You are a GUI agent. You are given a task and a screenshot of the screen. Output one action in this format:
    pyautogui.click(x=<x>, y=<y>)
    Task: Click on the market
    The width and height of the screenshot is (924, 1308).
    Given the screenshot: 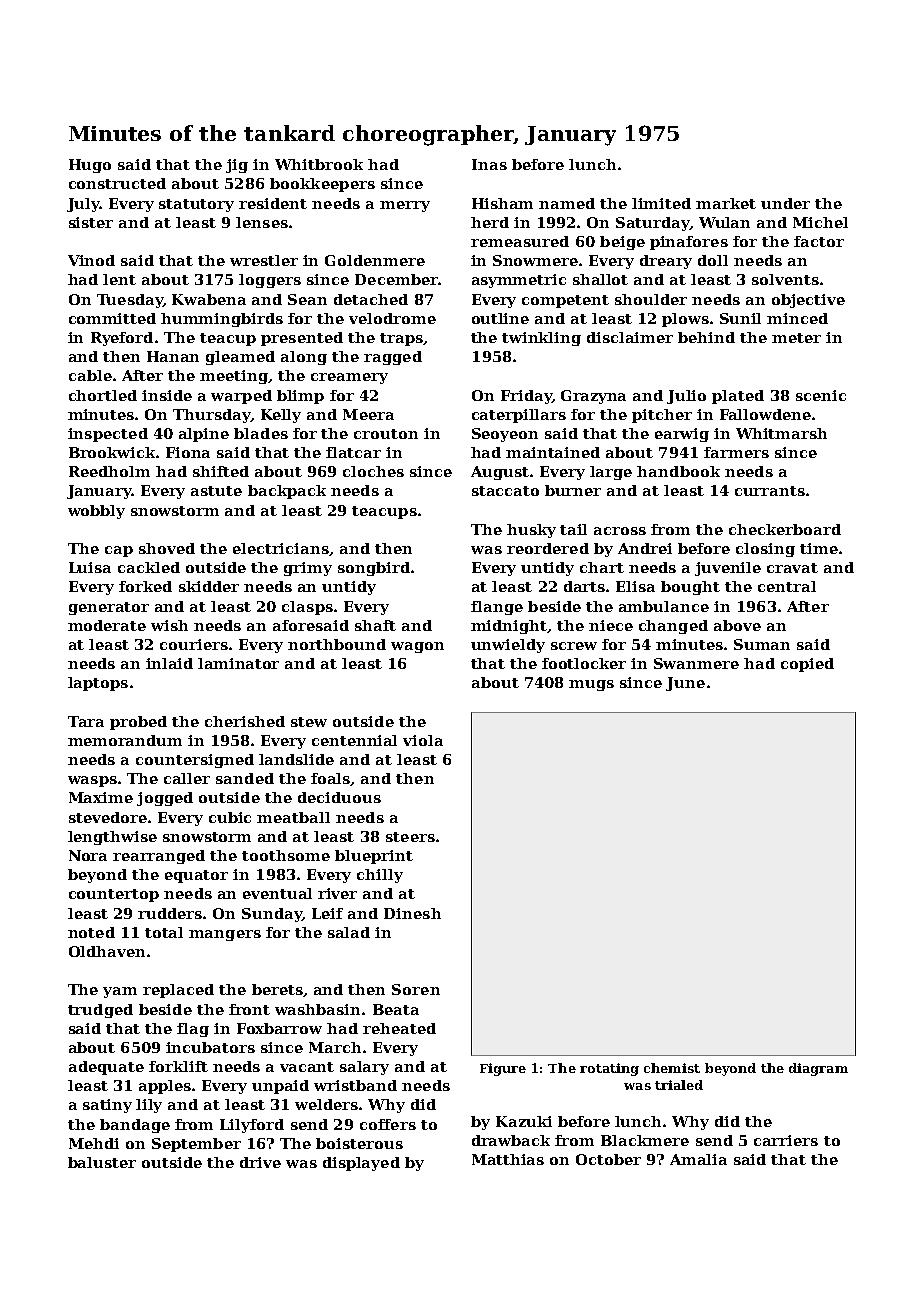 What is the action you would take?
    pyautogui.click(x=726, y=203)
